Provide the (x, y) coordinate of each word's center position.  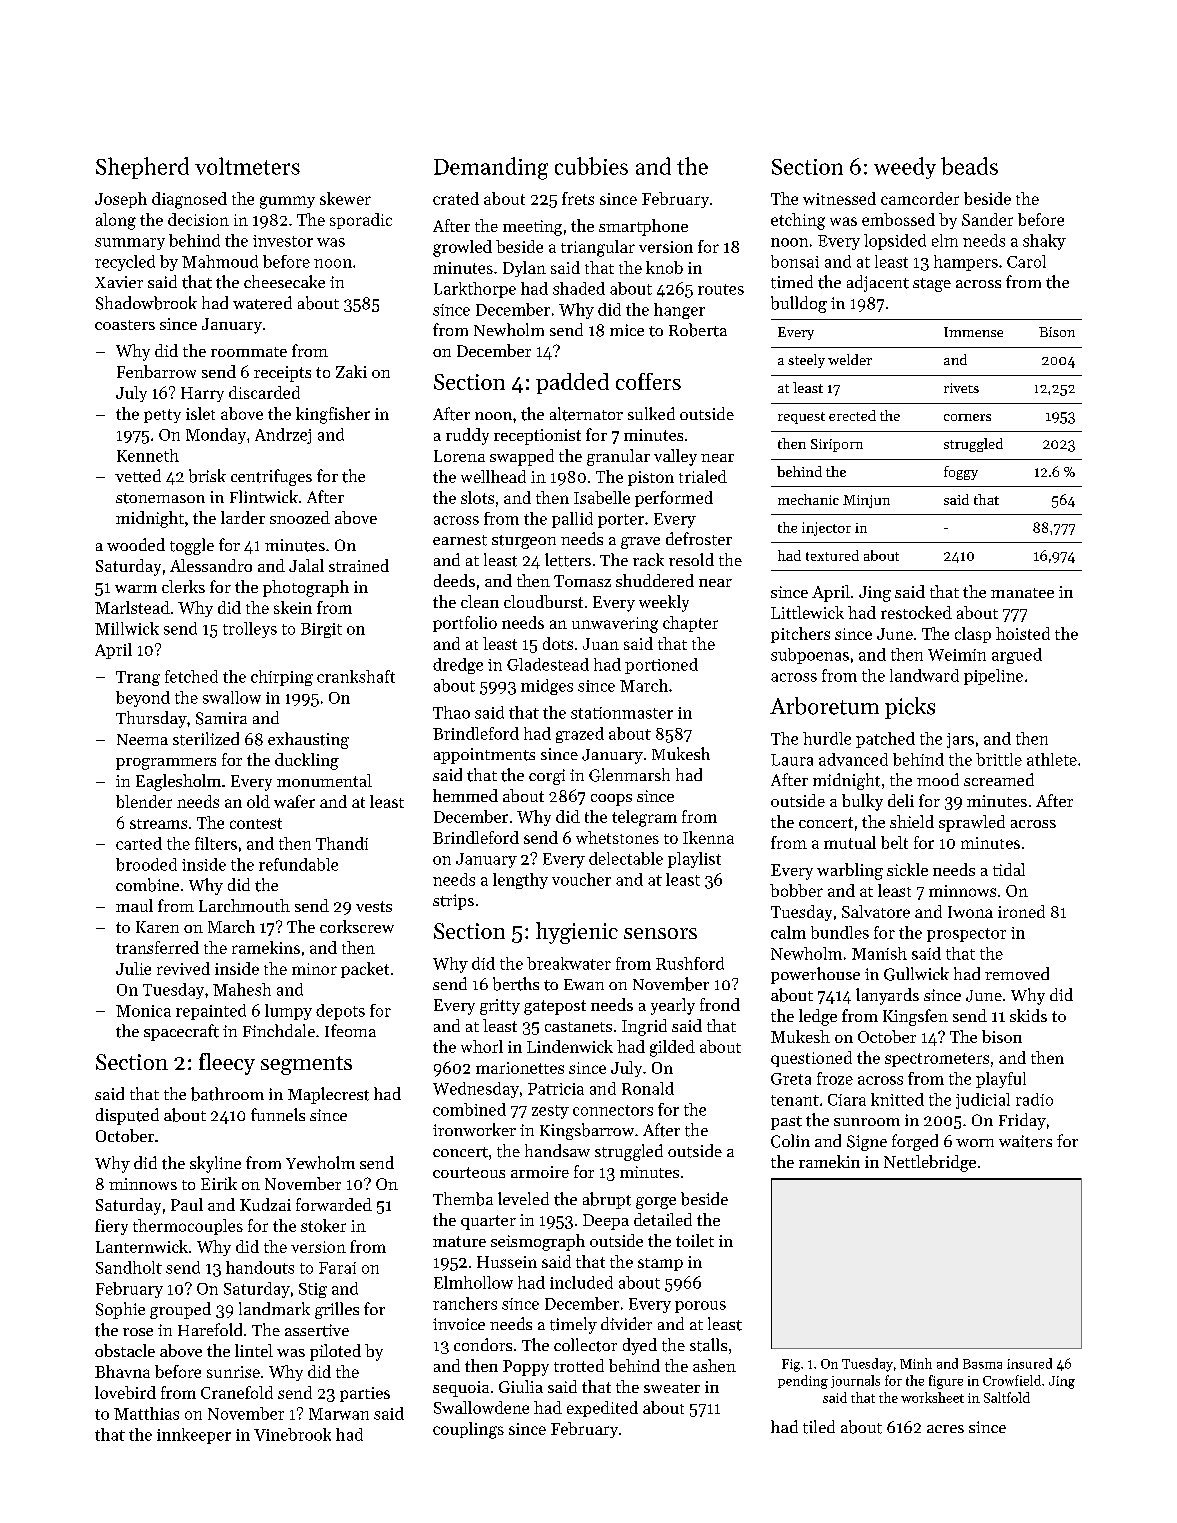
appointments (484, 756)
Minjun (866, 501)
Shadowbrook (146, 303)
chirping (282, 678)
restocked (916, 612)
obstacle (125, 1350)
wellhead (493, 476)
